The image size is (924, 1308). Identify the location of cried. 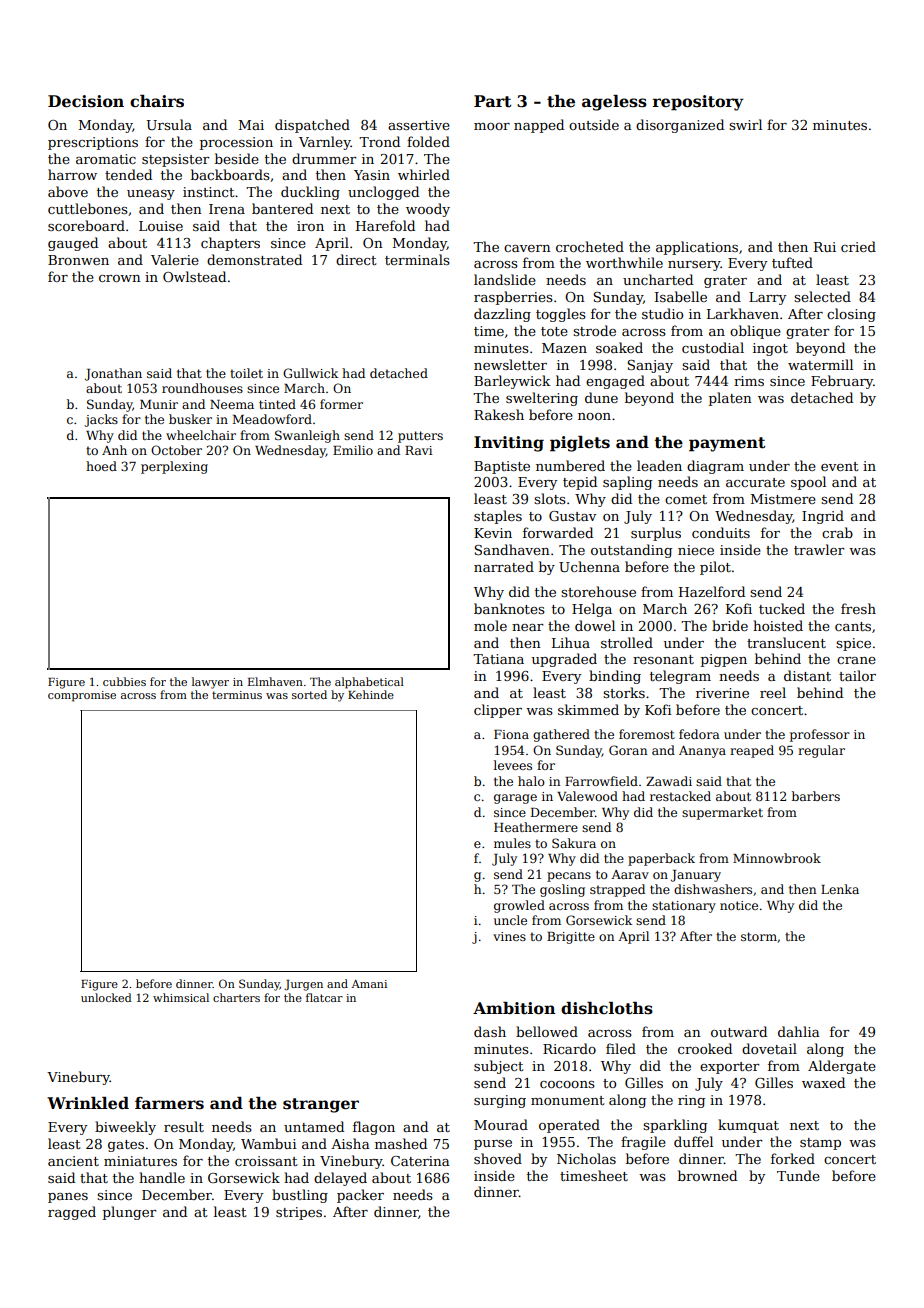
(858, 246).
